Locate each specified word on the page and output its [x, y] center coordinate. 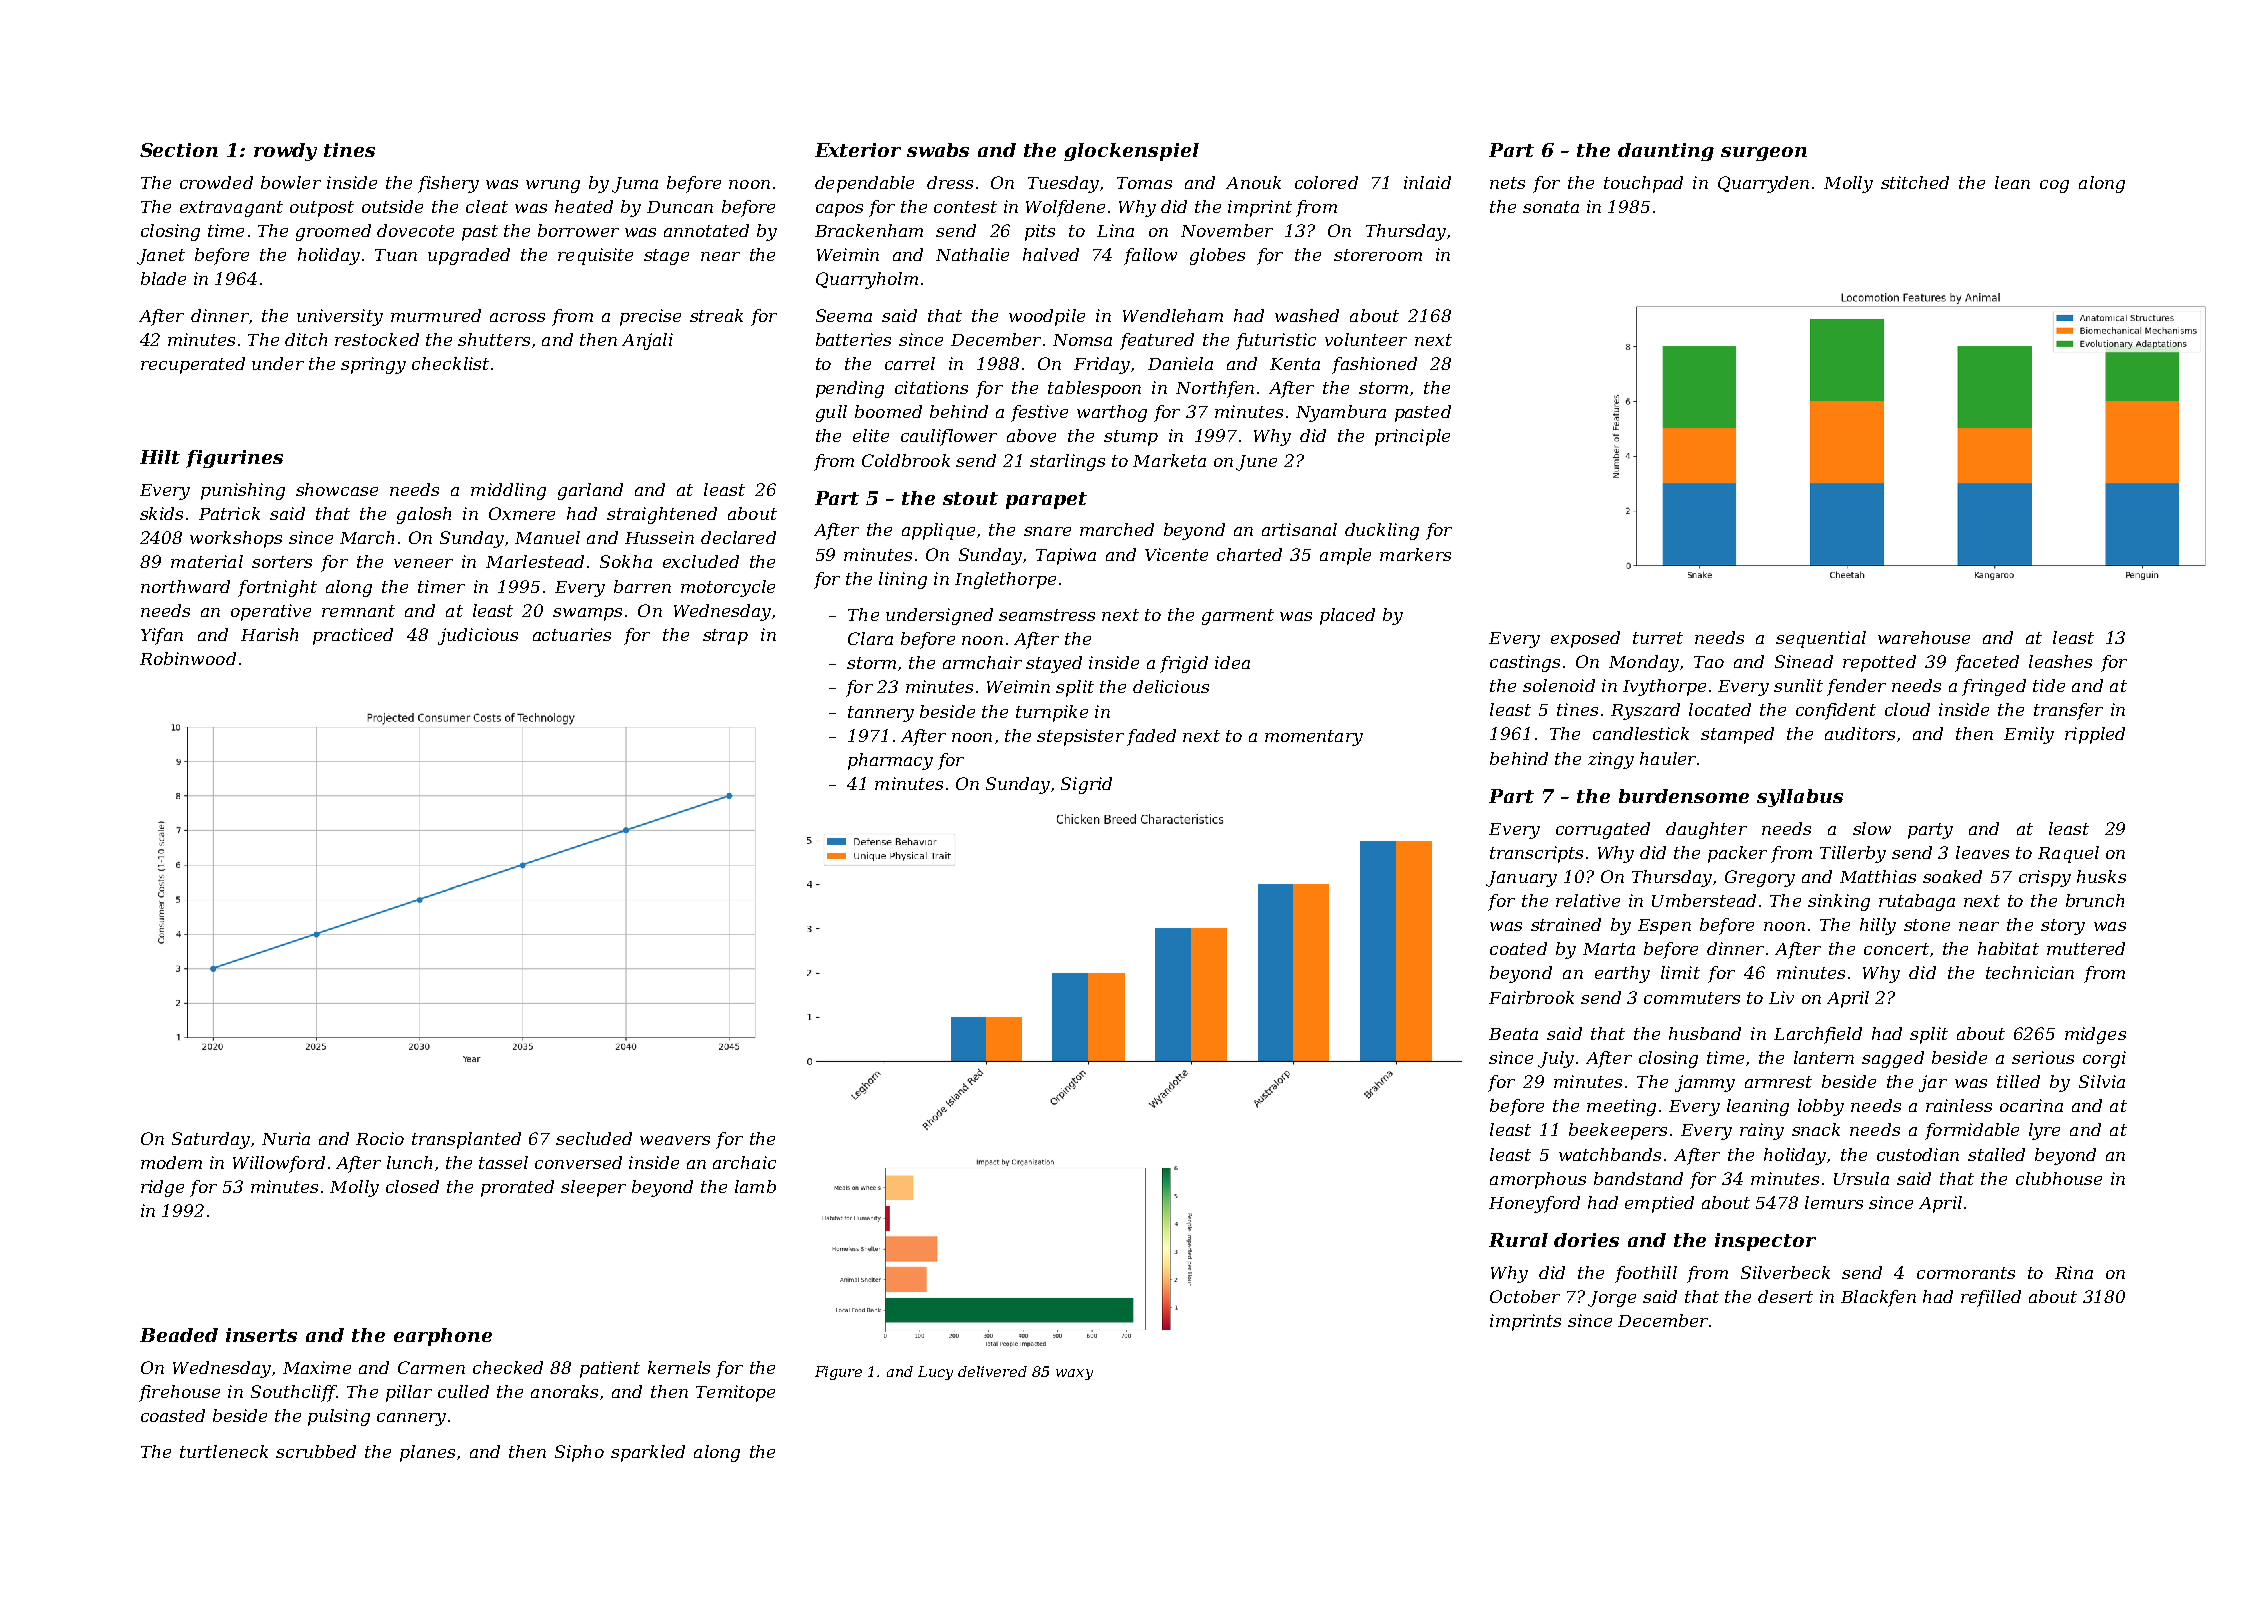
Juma [635, 185]
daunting [1666, 152]
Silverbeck [1785, 1272]
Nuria [286, 1138]
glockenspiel [1131, 152]
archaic [744, 1162]
